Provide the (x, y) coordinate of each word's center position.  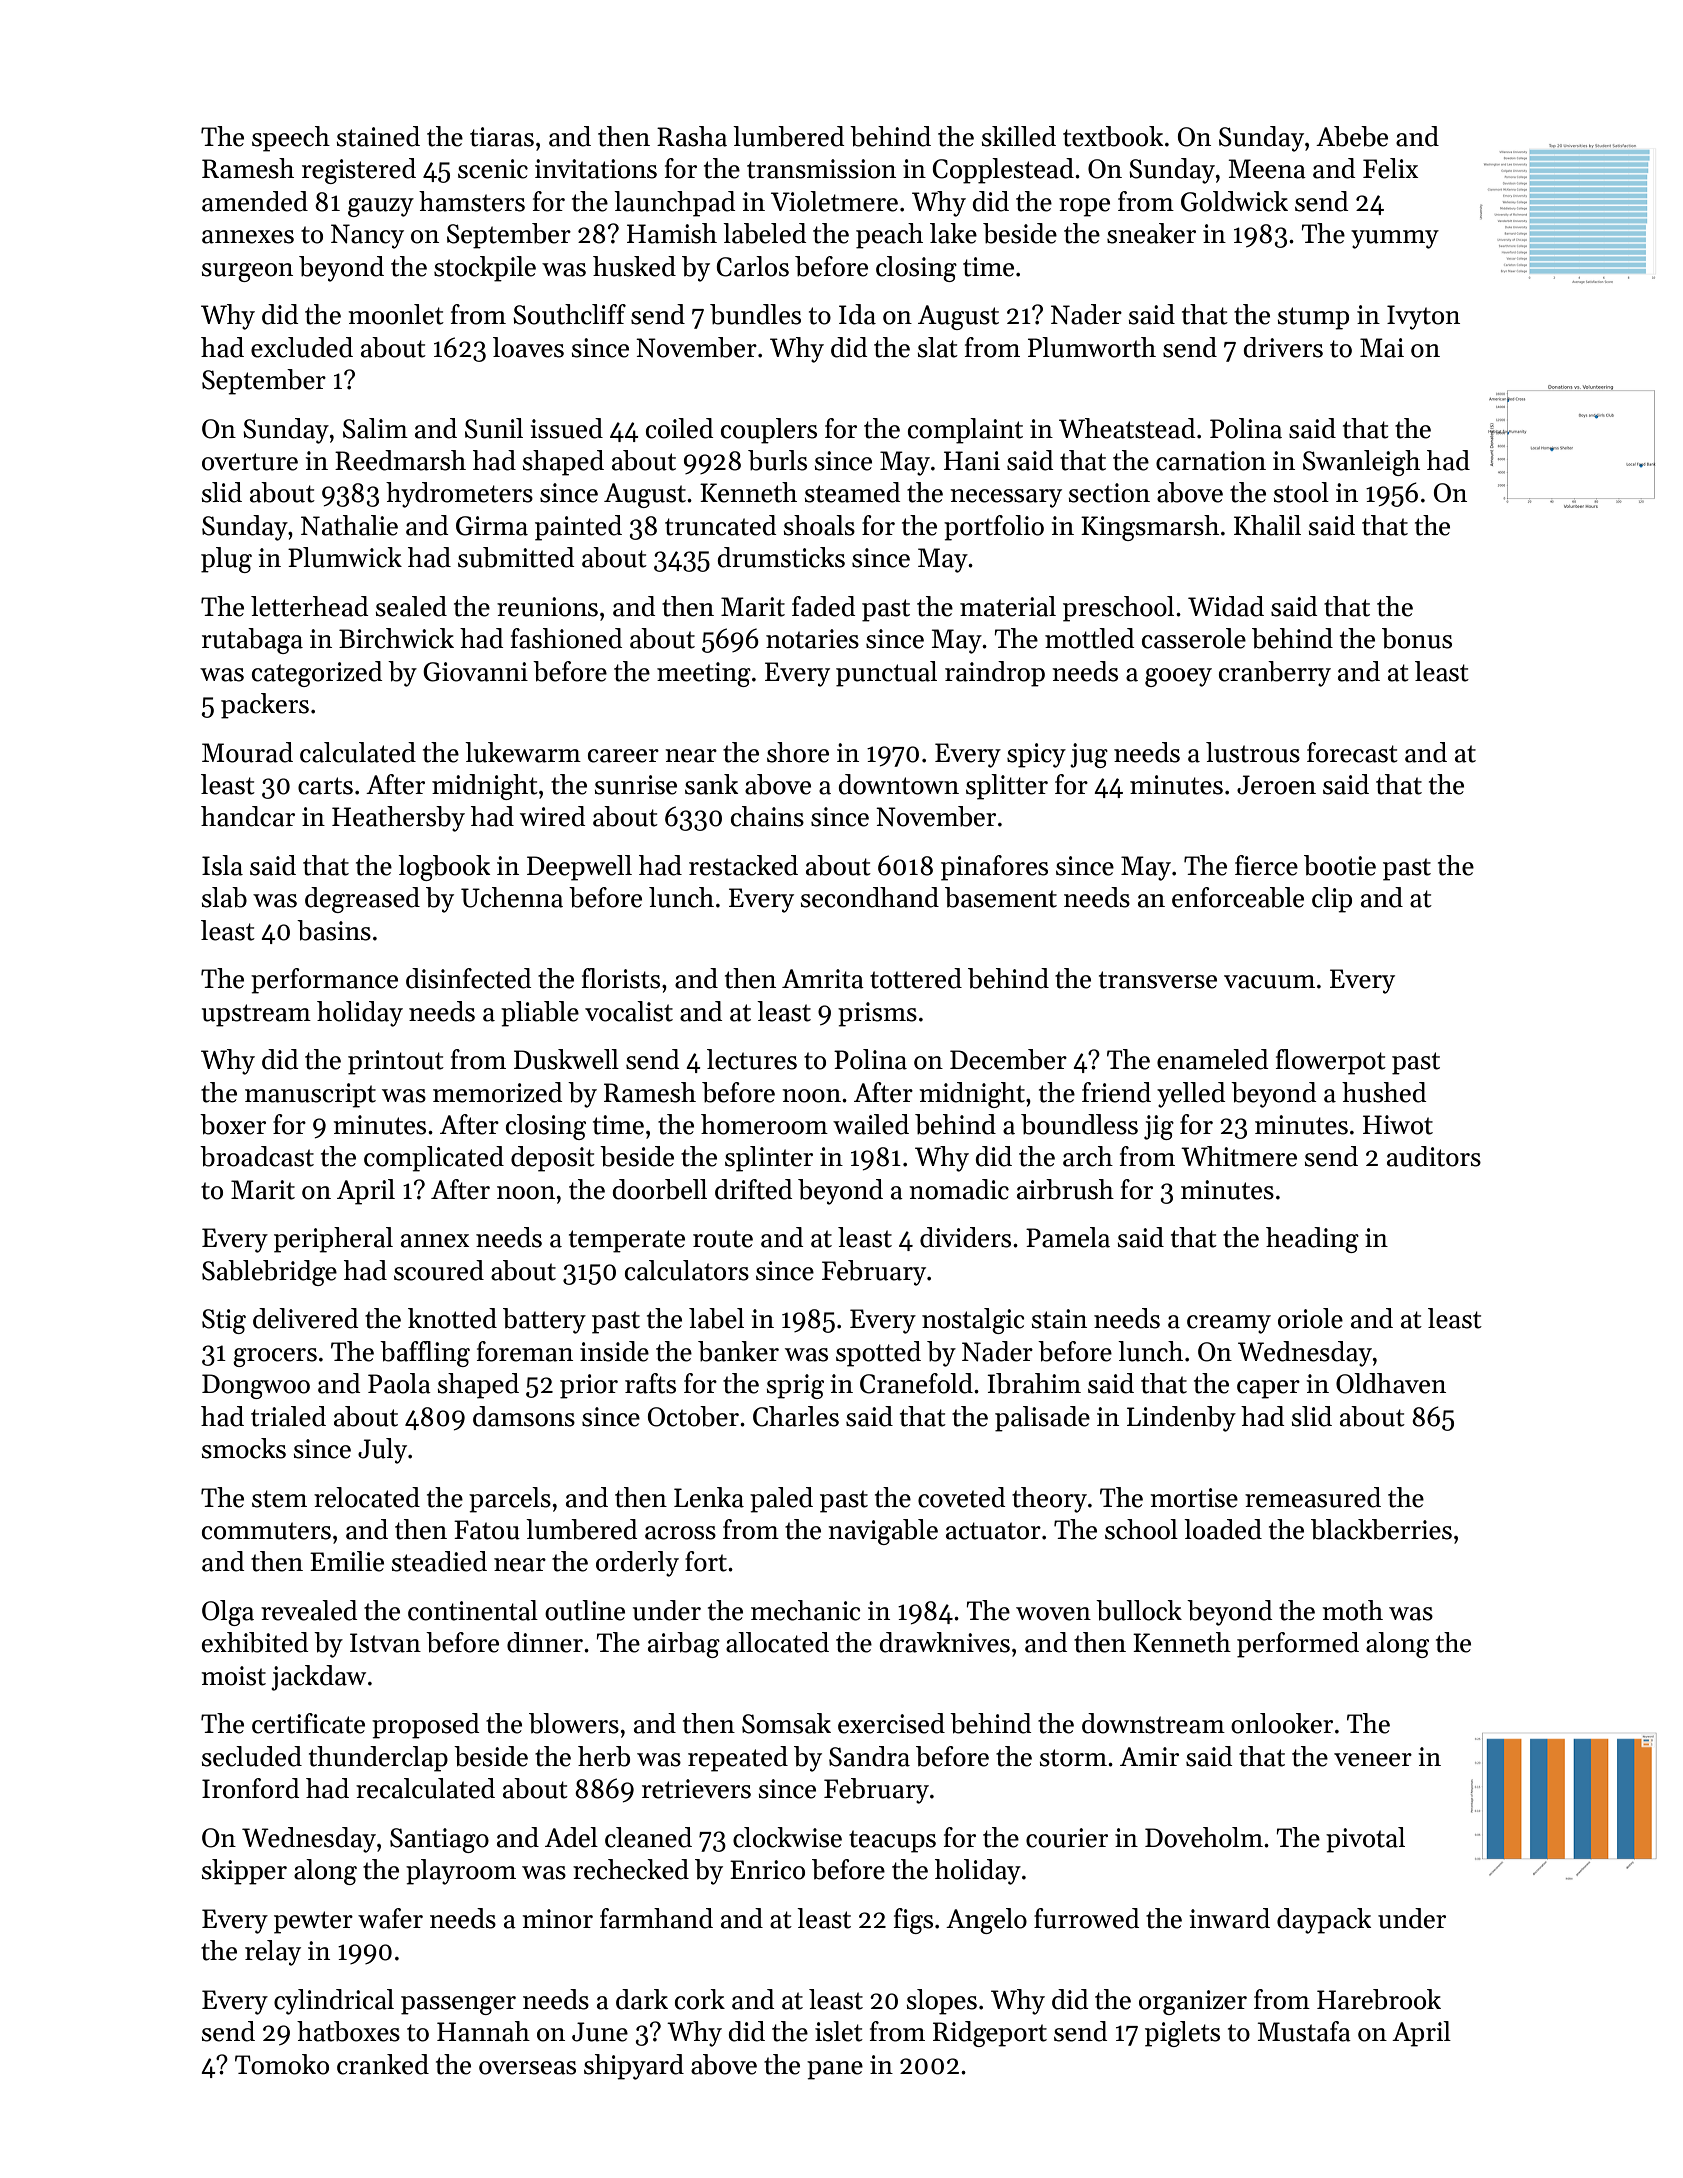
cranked (383, 2064)
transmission (821, 169)
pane (835, 2070)
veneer (1373, 1760)
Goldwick (1234, 201)
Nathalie (349, 525)
